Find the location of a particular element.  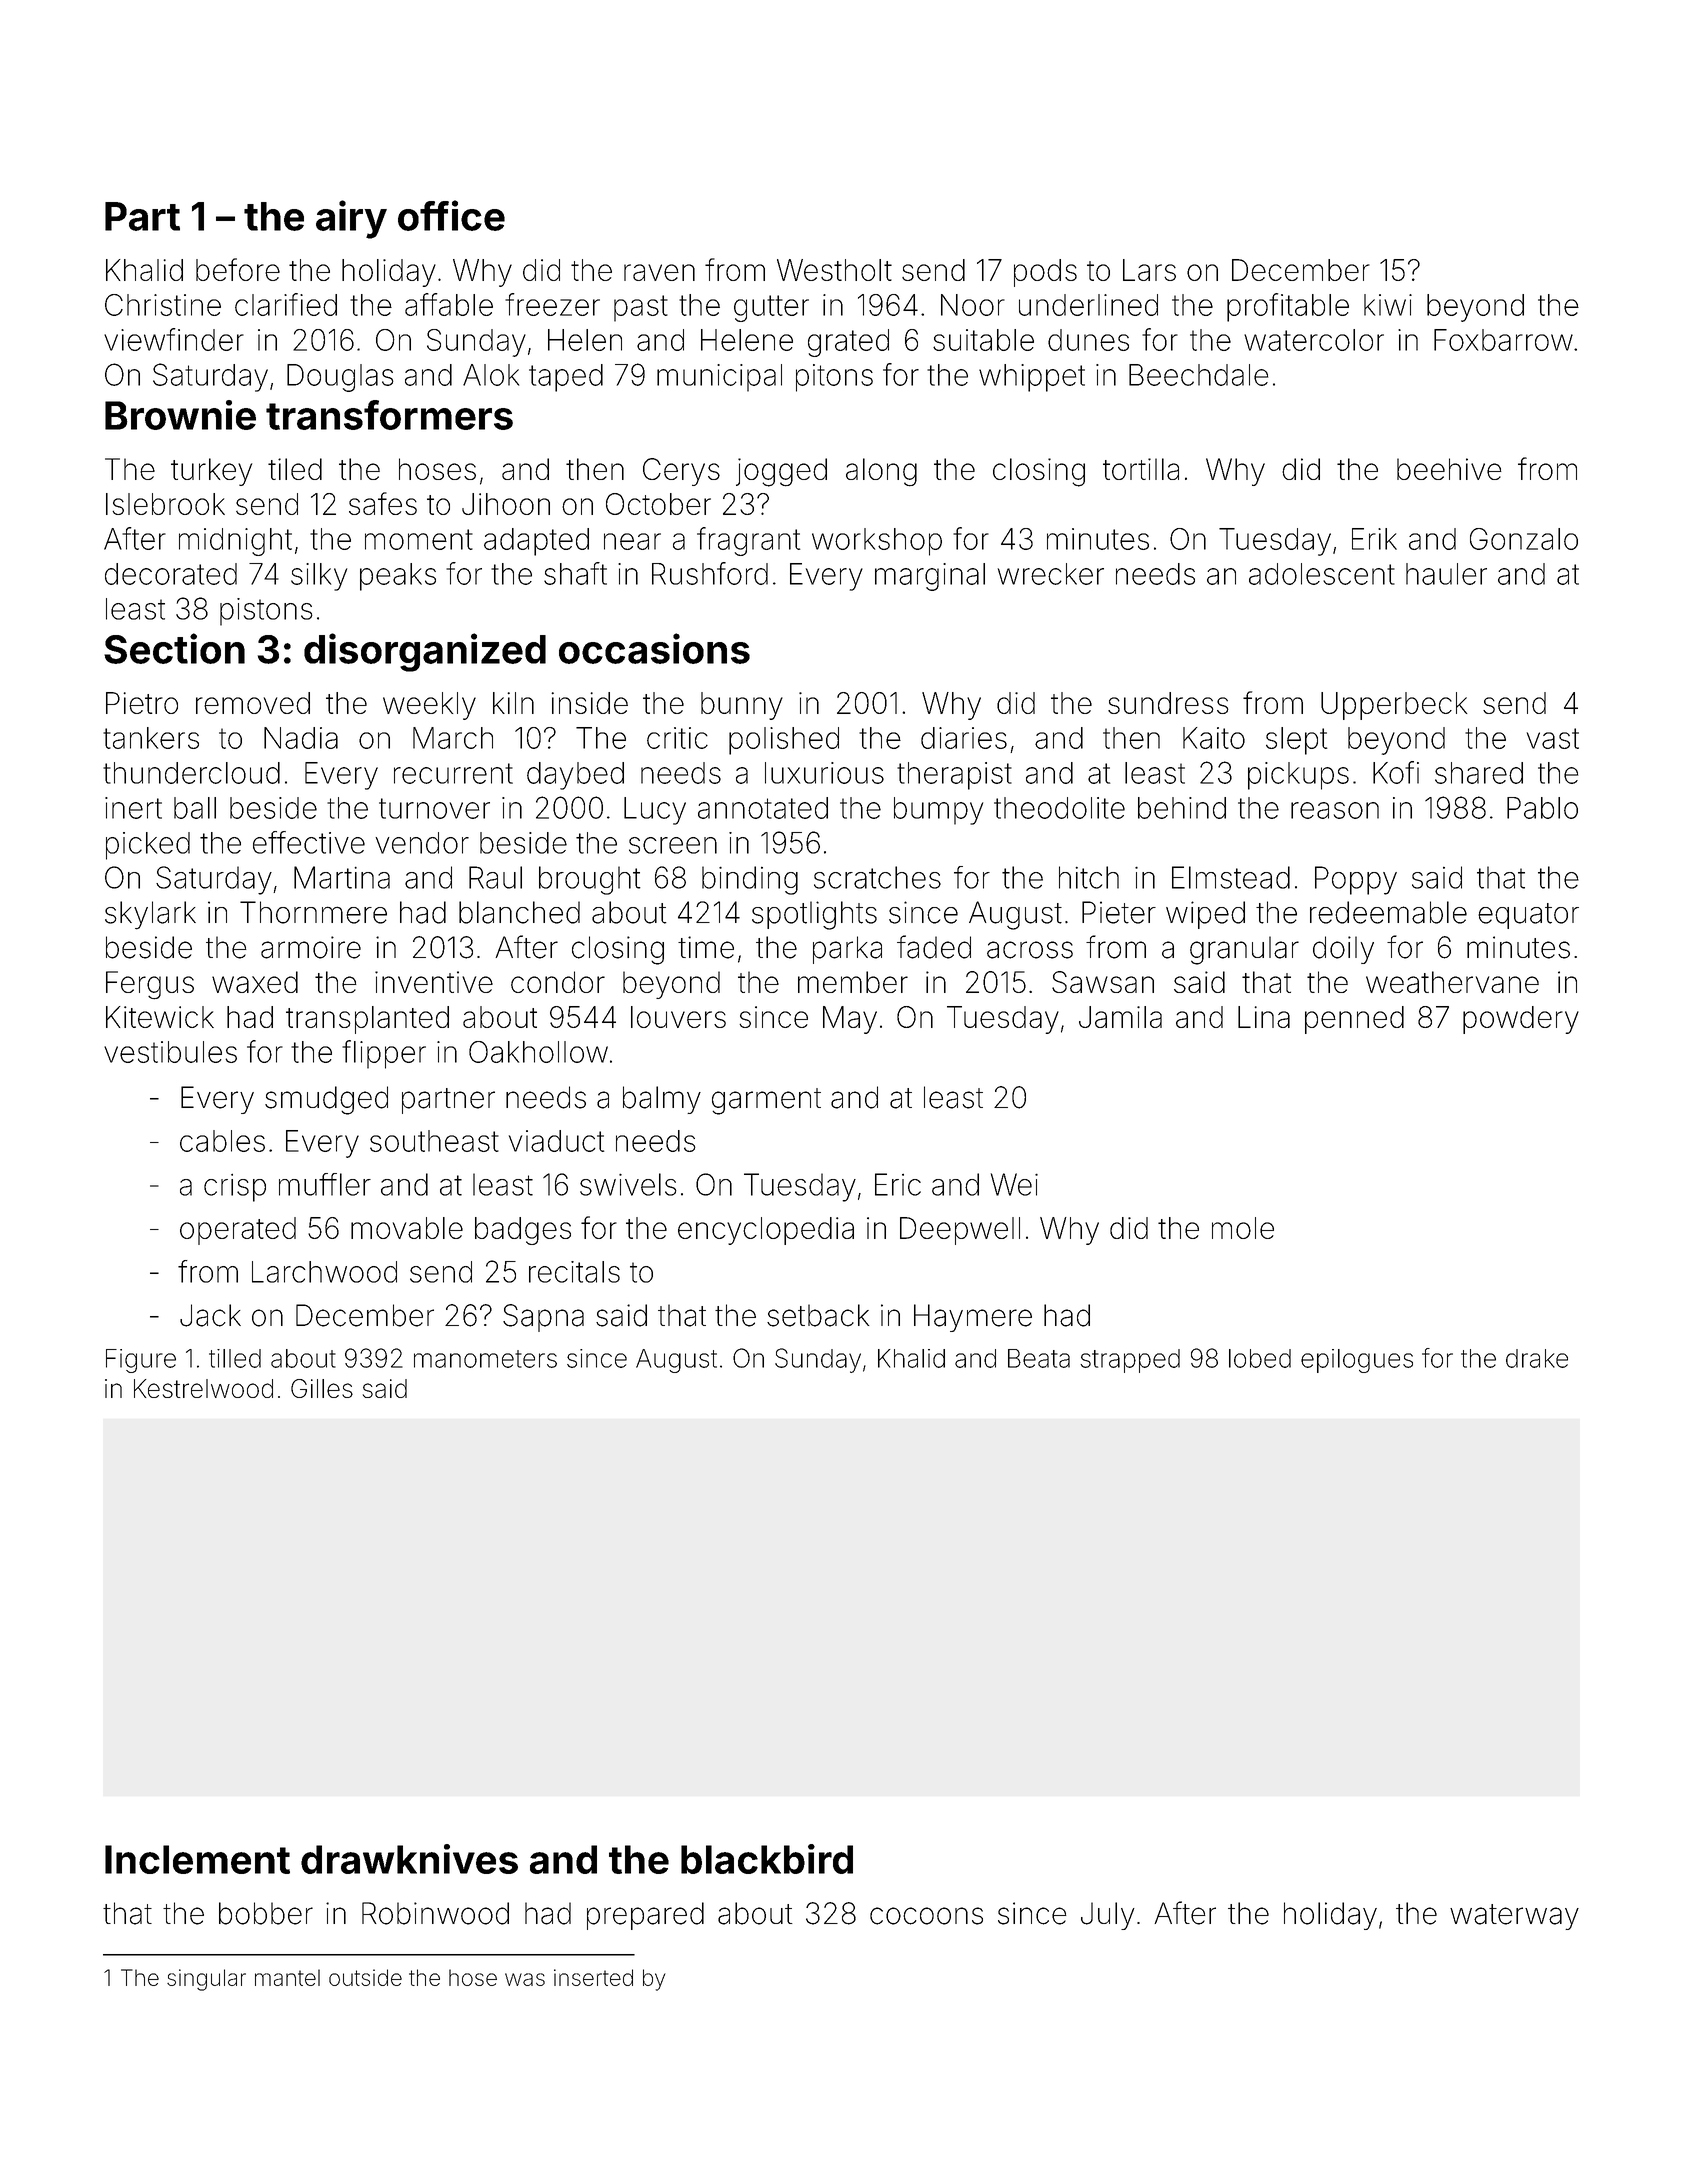

before is located at coordinates (238, 269).
